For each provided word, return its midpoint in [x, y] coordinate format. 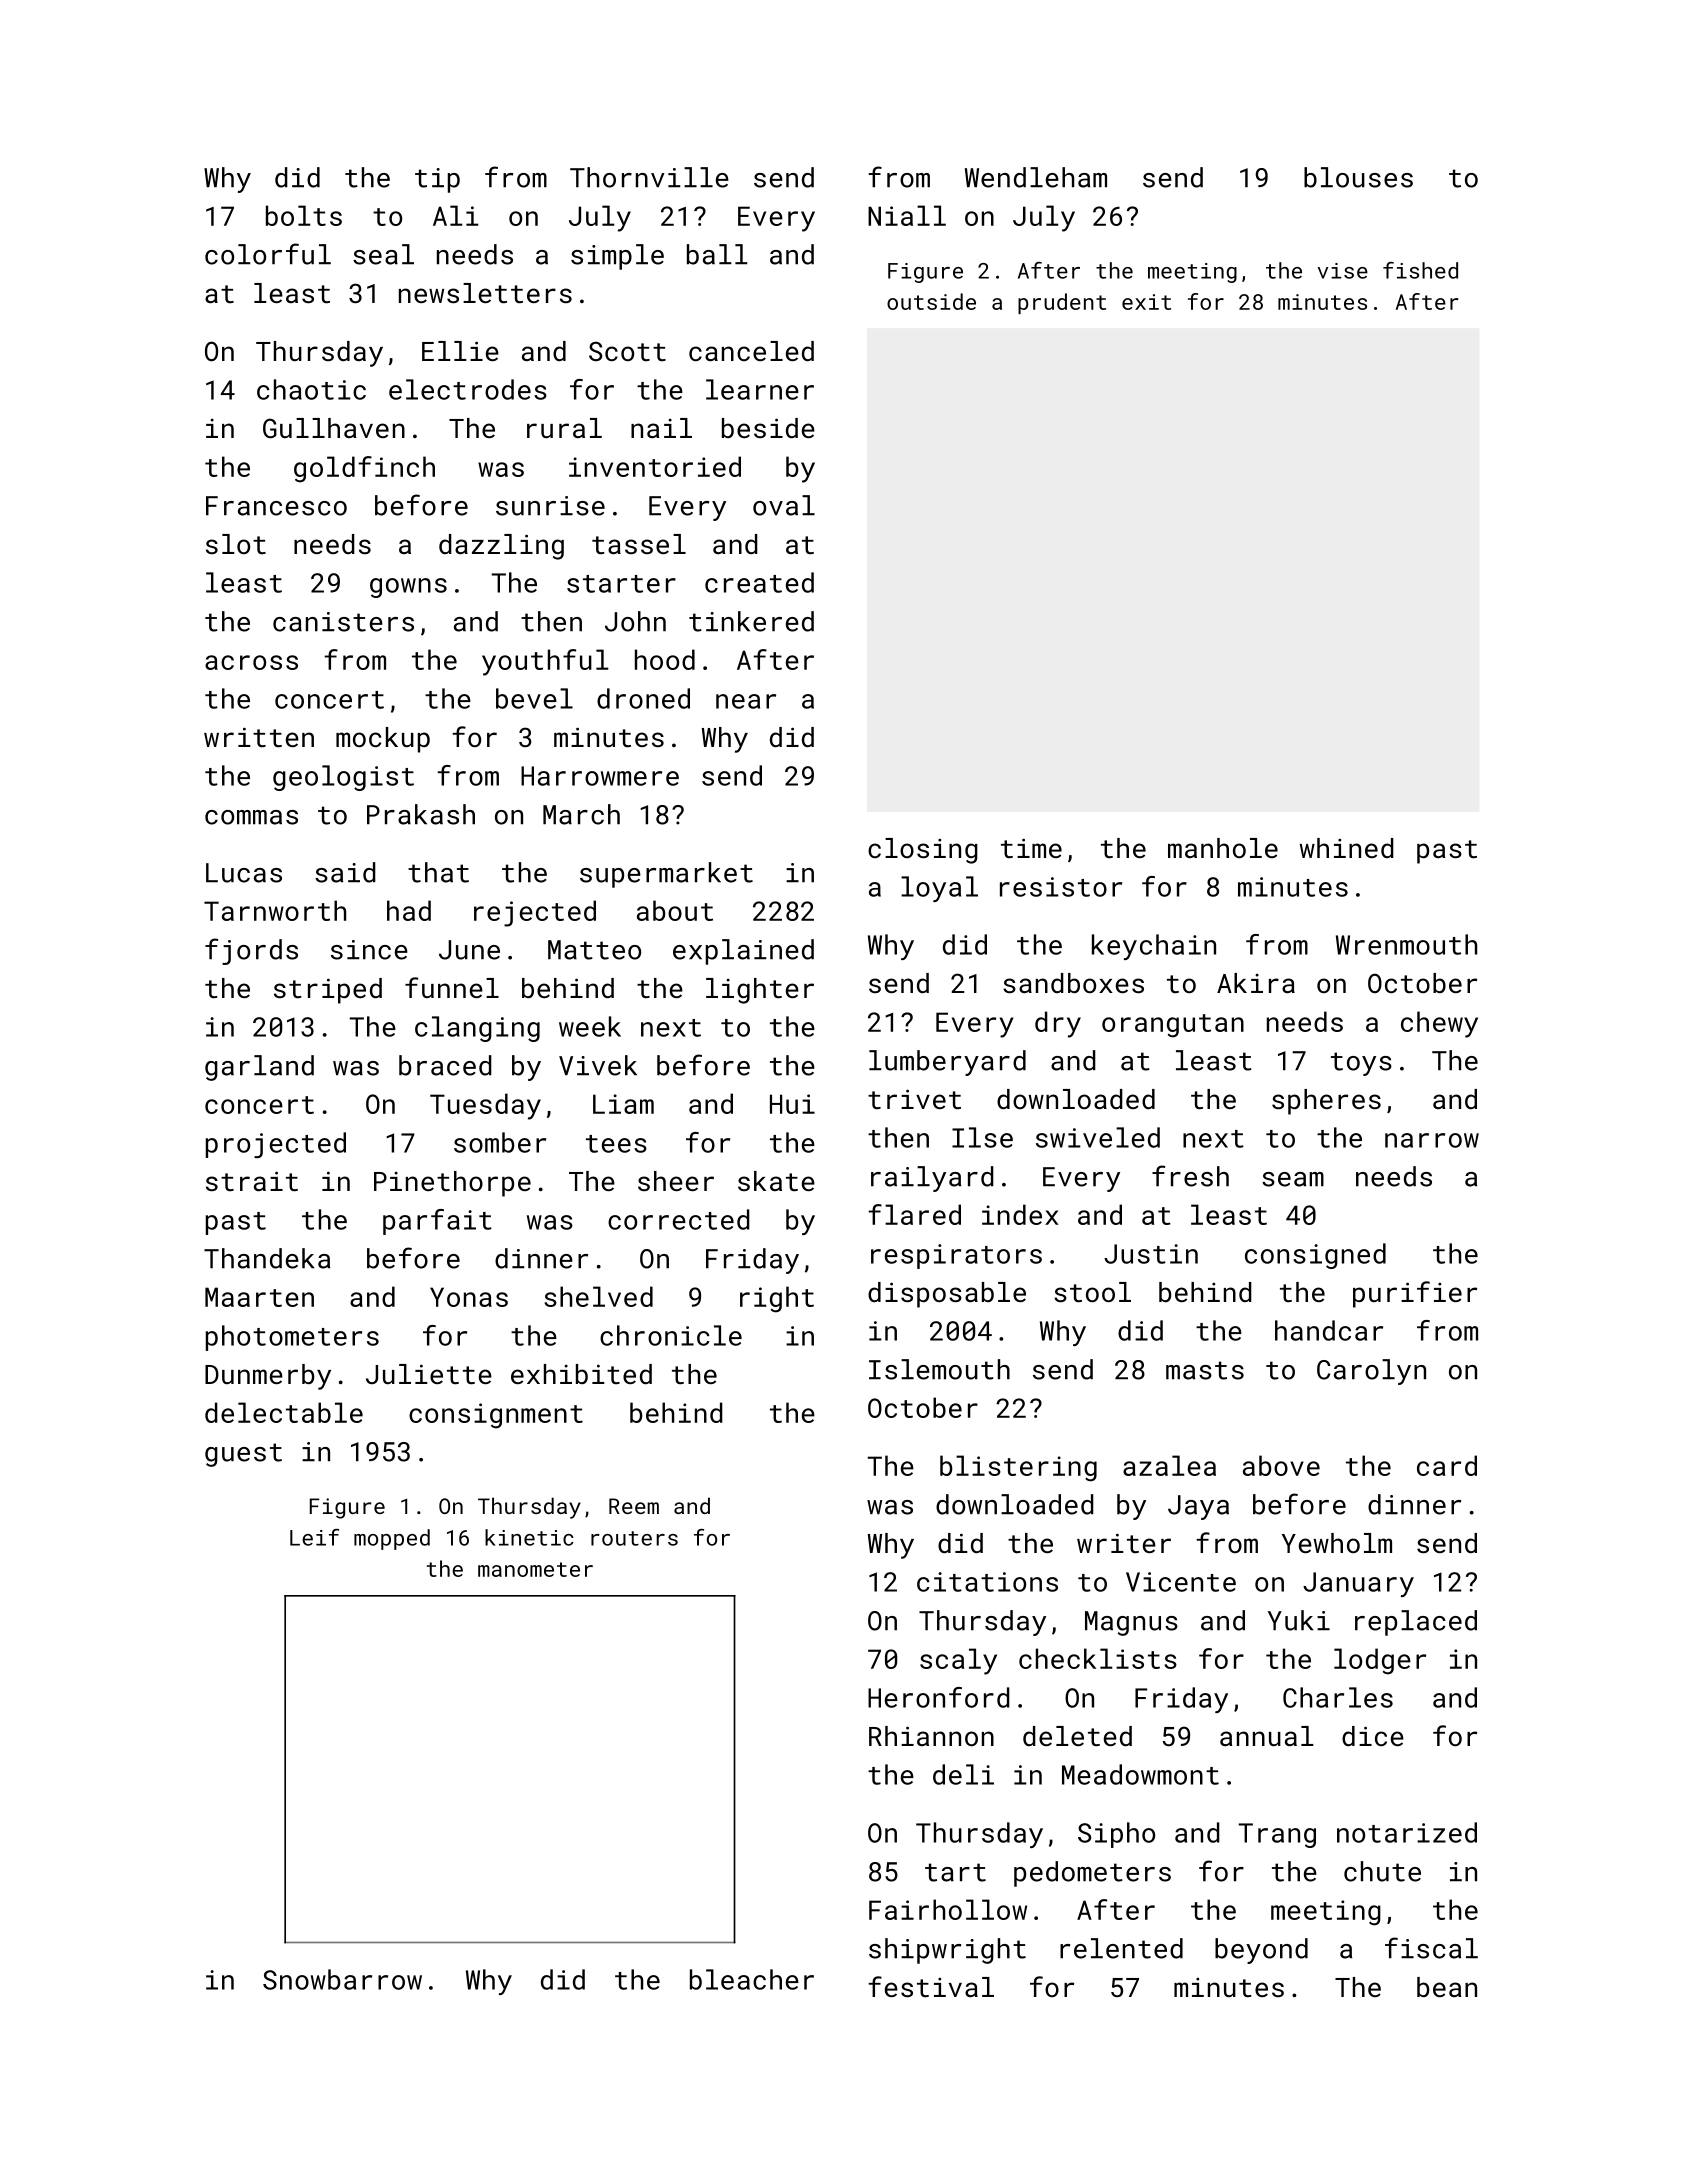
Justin [1151, 1254]
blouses [1358, 177]
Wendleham [1036, 177]
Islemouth [939, 1369]
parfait [437, 1222]
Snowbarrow [342, 1979]
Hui [792, 1104]
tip [437, 180]
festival [931, 1986]
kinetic [529, 1537]
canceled [751, 351]
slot [236, 544]
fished [1420, 270]
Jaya [1198, 1507]
